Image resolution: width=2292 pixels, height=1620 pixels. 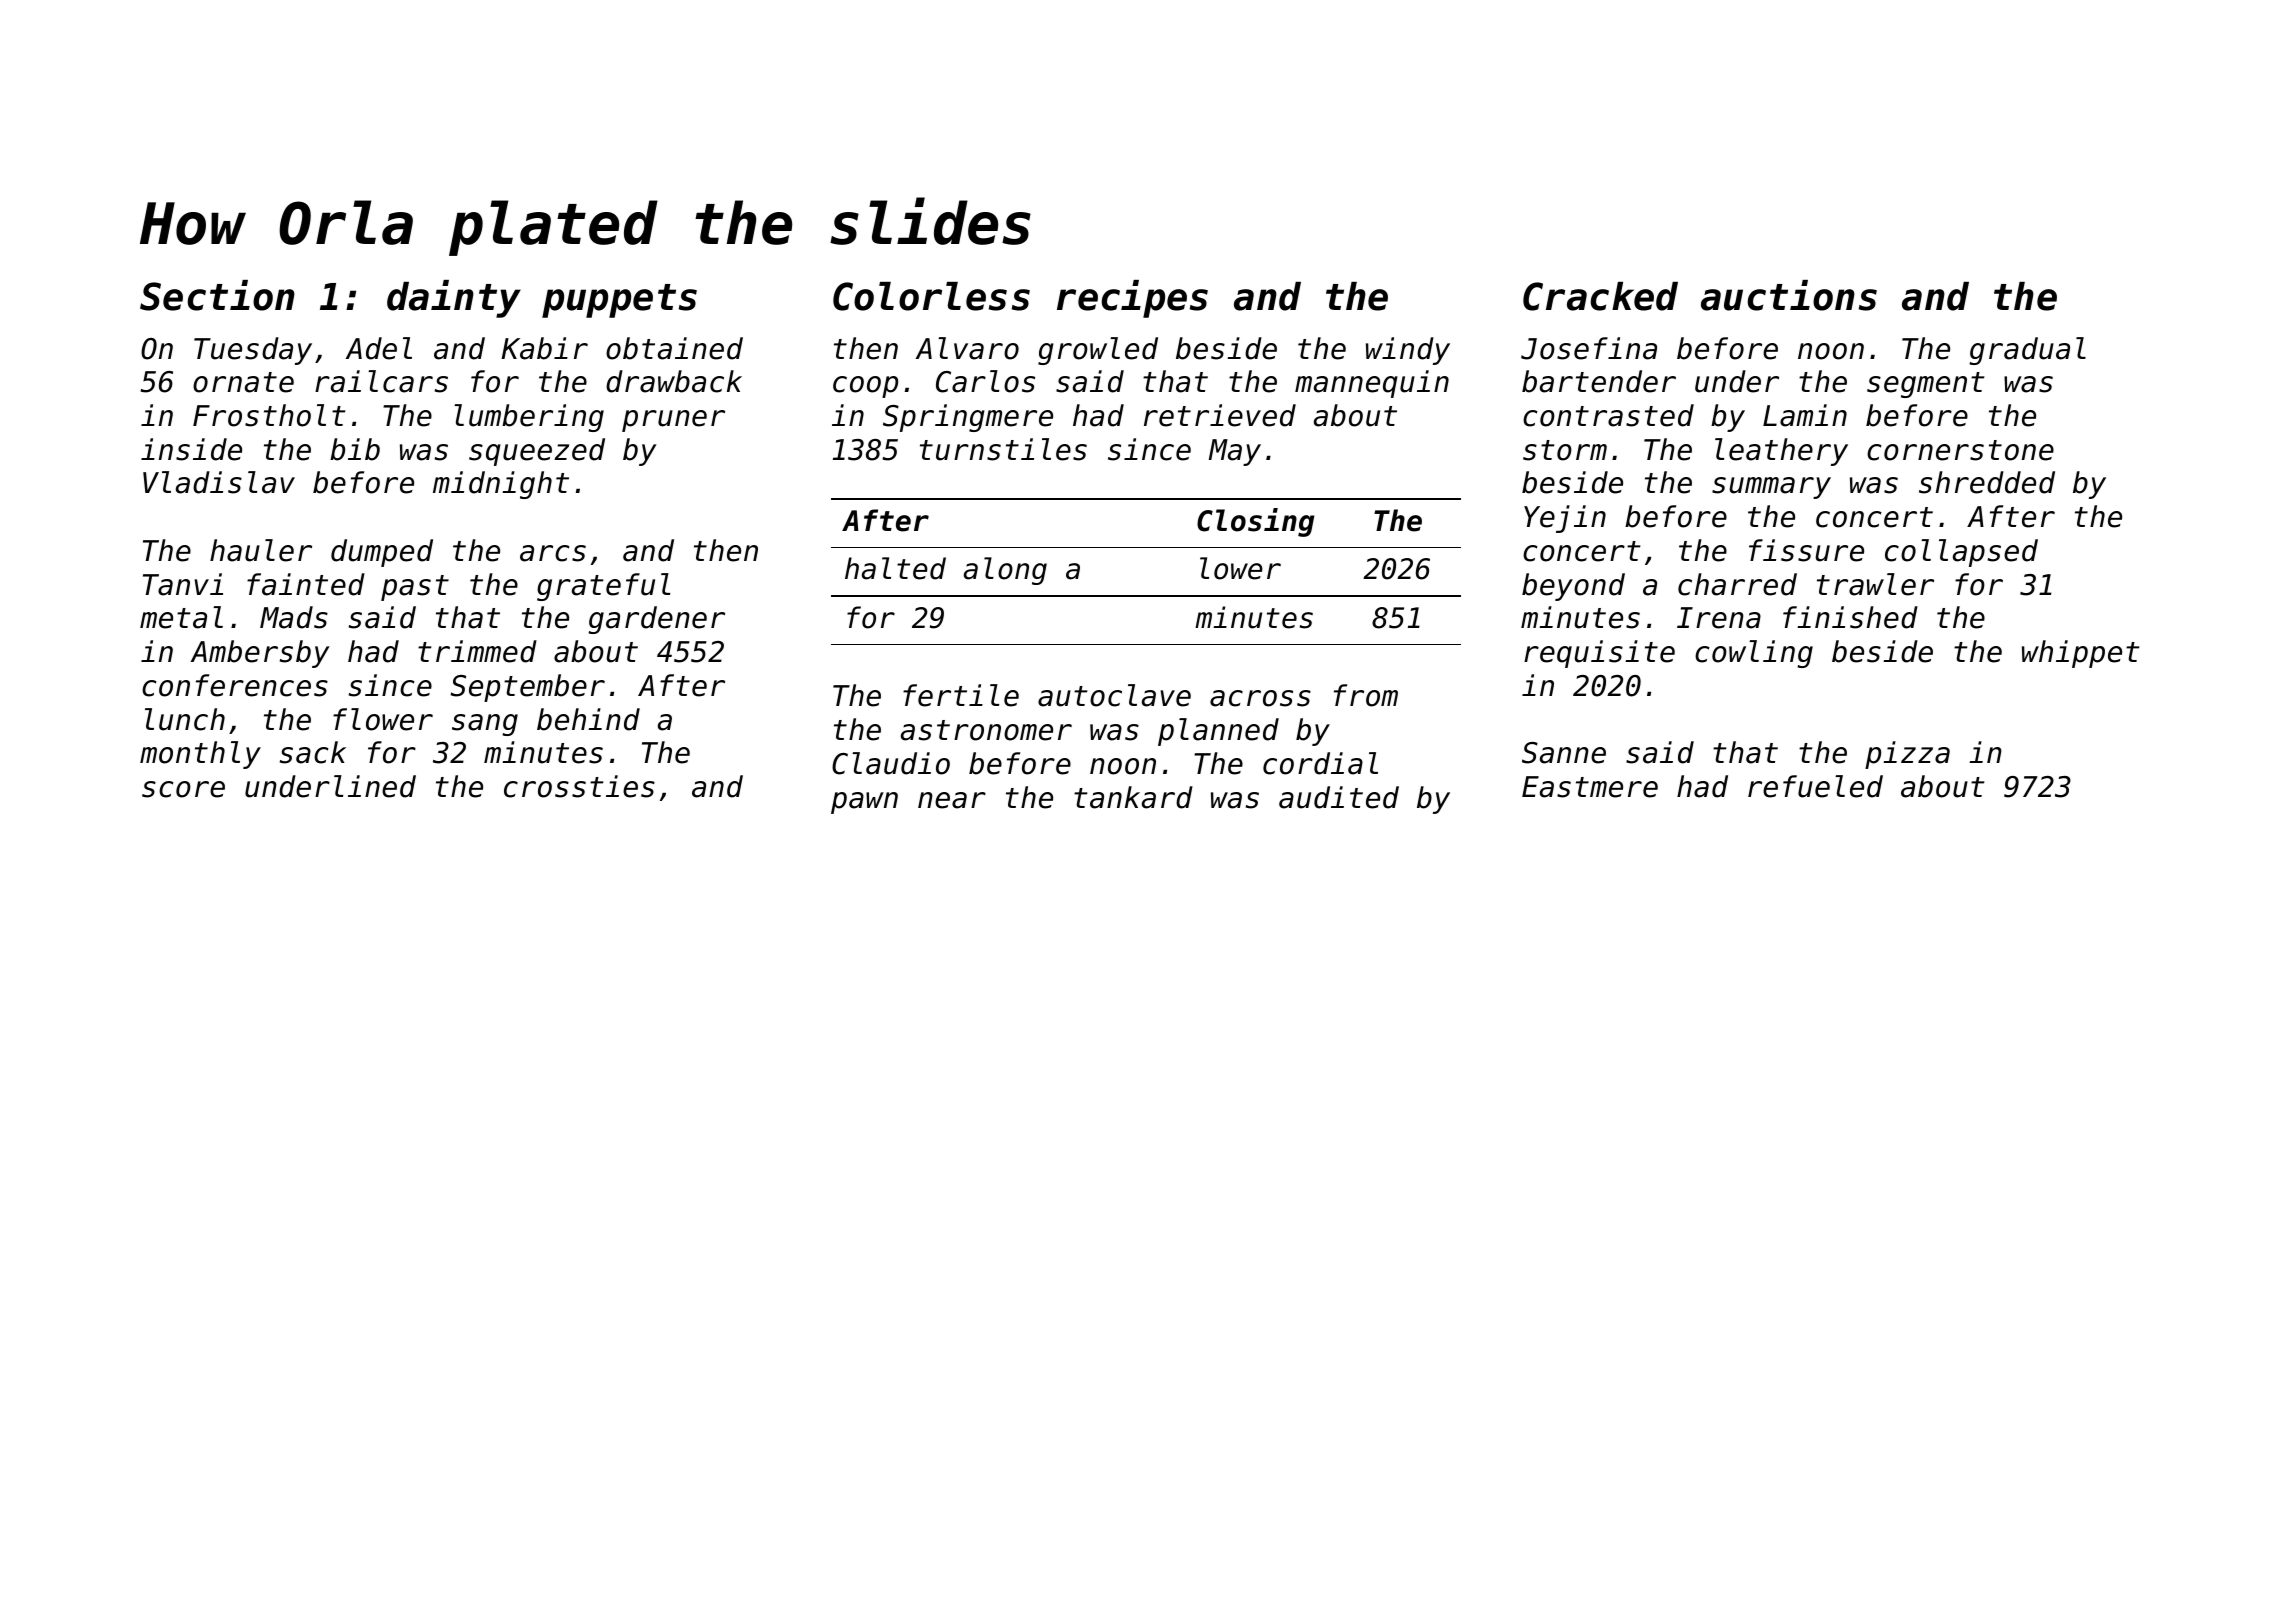 What do you see at coordinates (1789, 295) in the screenshot?
I see `auctions` at bounding box center [1789, 295].
